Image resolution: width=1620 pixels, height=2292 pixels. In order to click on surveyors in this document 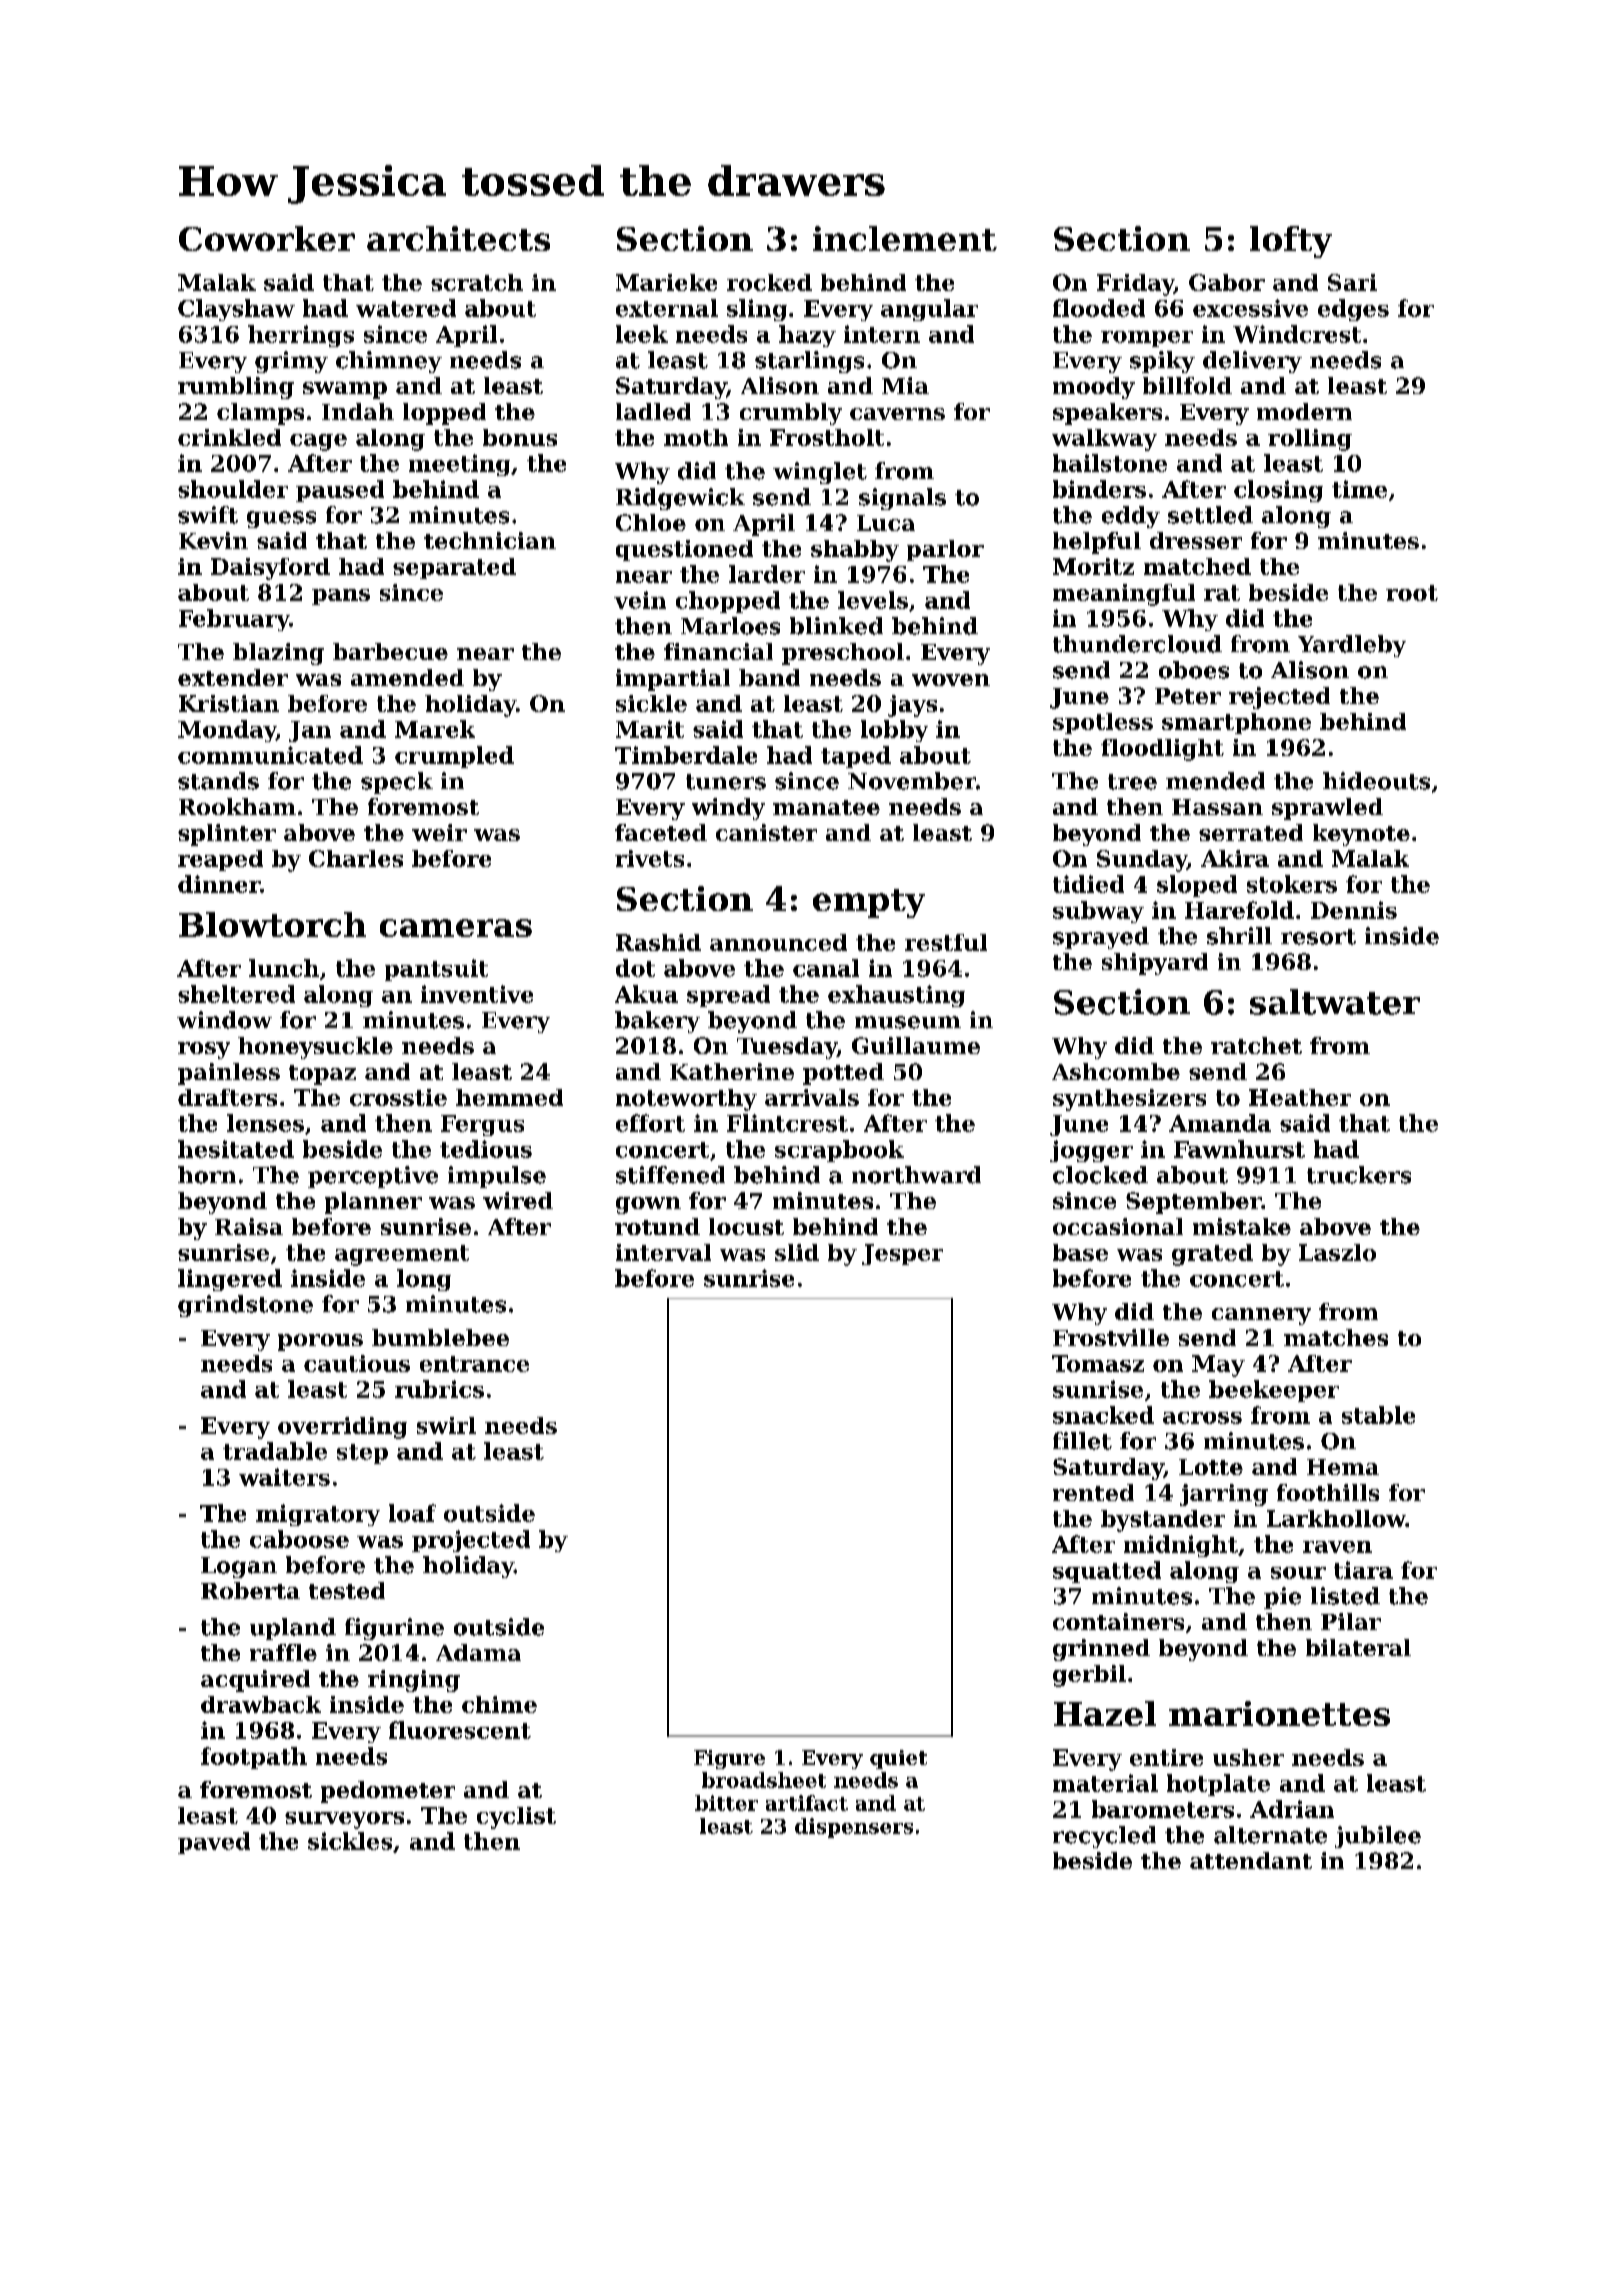, I will do `click(344, 1820)`.
